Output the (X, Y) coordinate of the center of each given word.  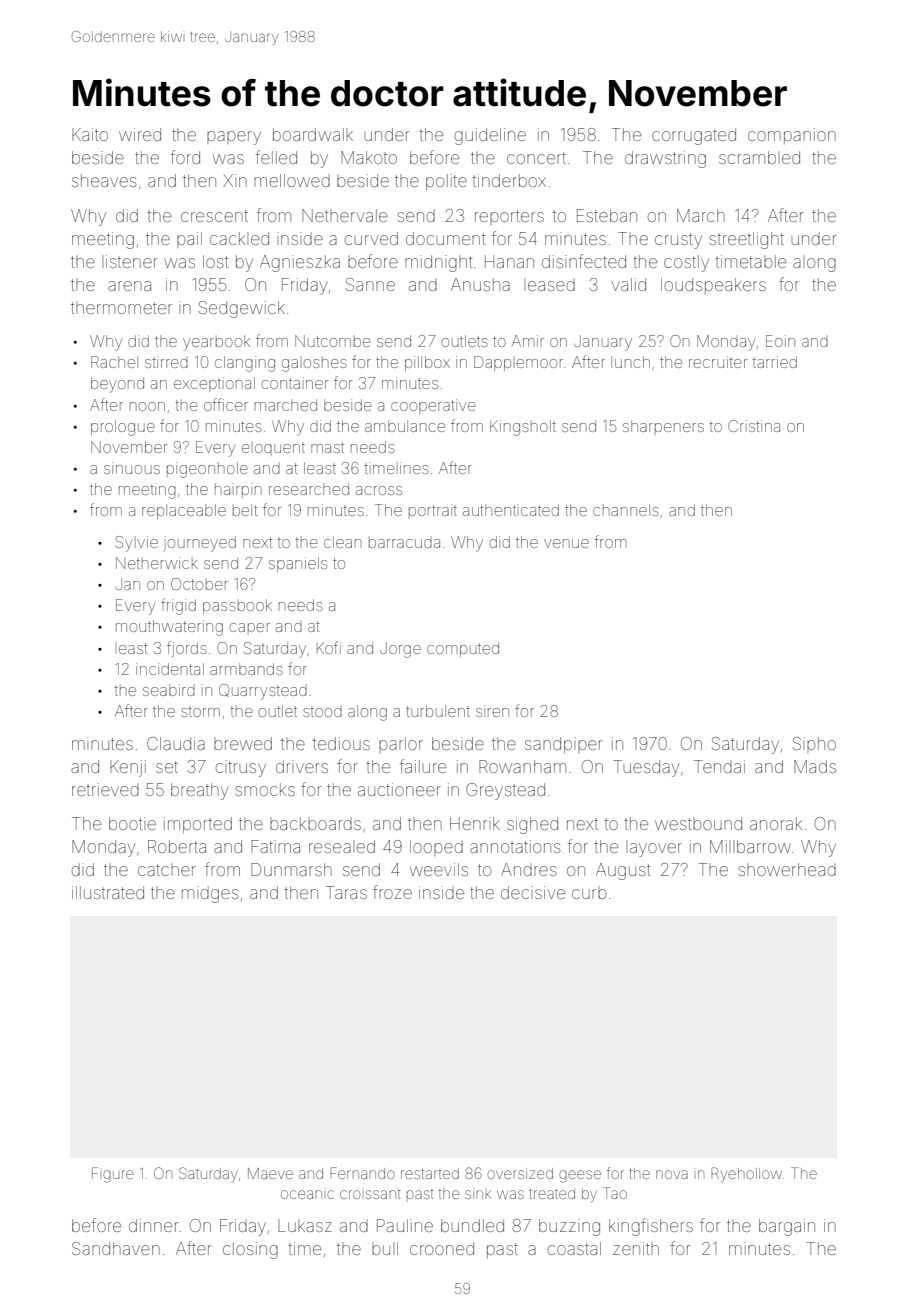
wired (140, 134)
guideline (490, 136)
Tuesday (646, 768)
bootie (132, 823)
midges (210, 894)
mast (327, 447)
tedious (341, 743)
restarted (430, 1173)
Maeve (270, 1173)
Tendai (719, 766)
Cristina (754, 426)
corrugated (694, 136)
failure (422, 766)
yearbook (216, 343)
